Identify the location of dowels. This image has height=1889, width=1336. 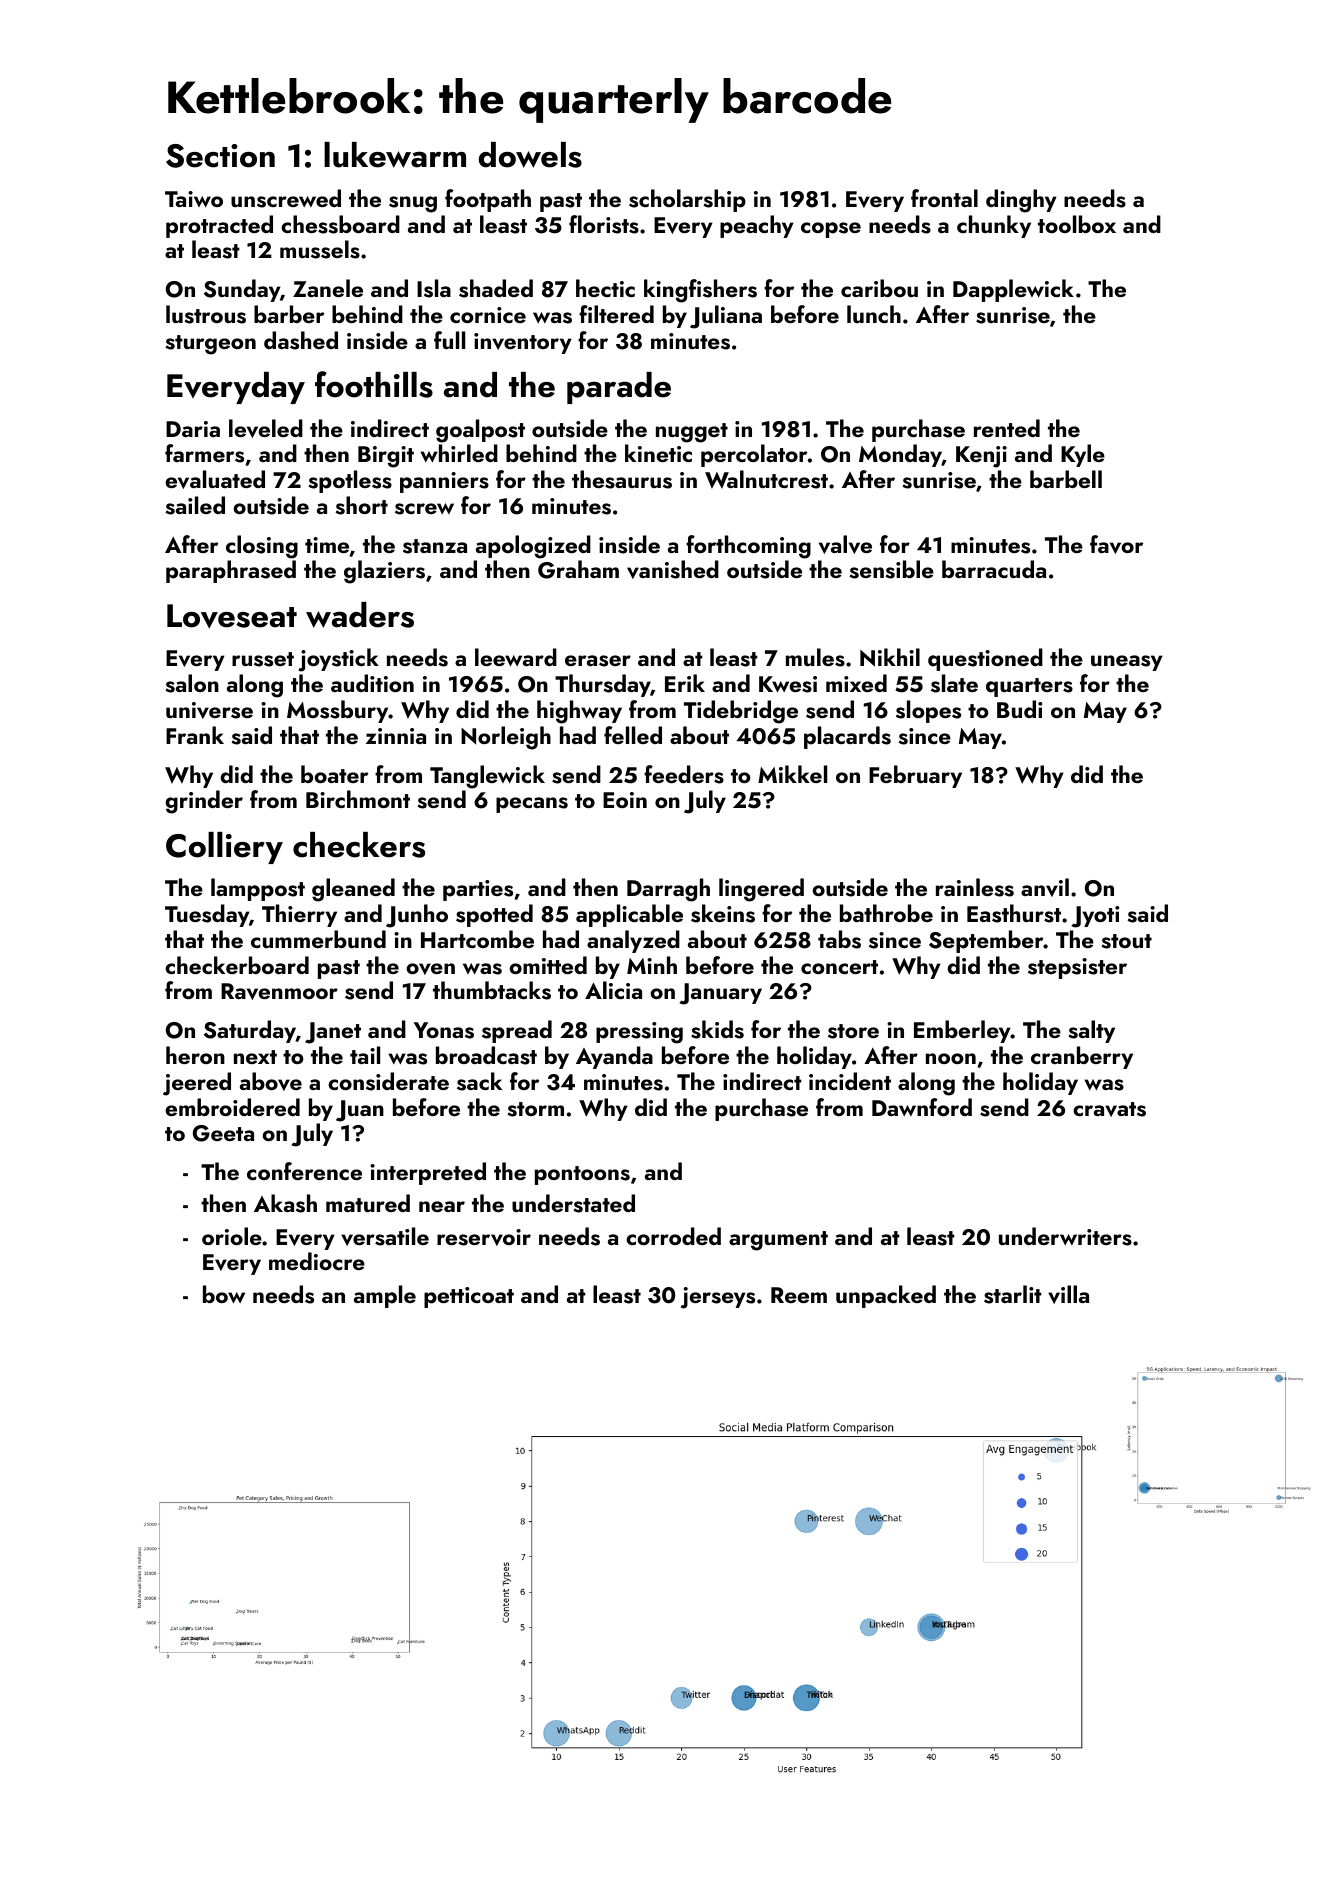
(530, 155).
